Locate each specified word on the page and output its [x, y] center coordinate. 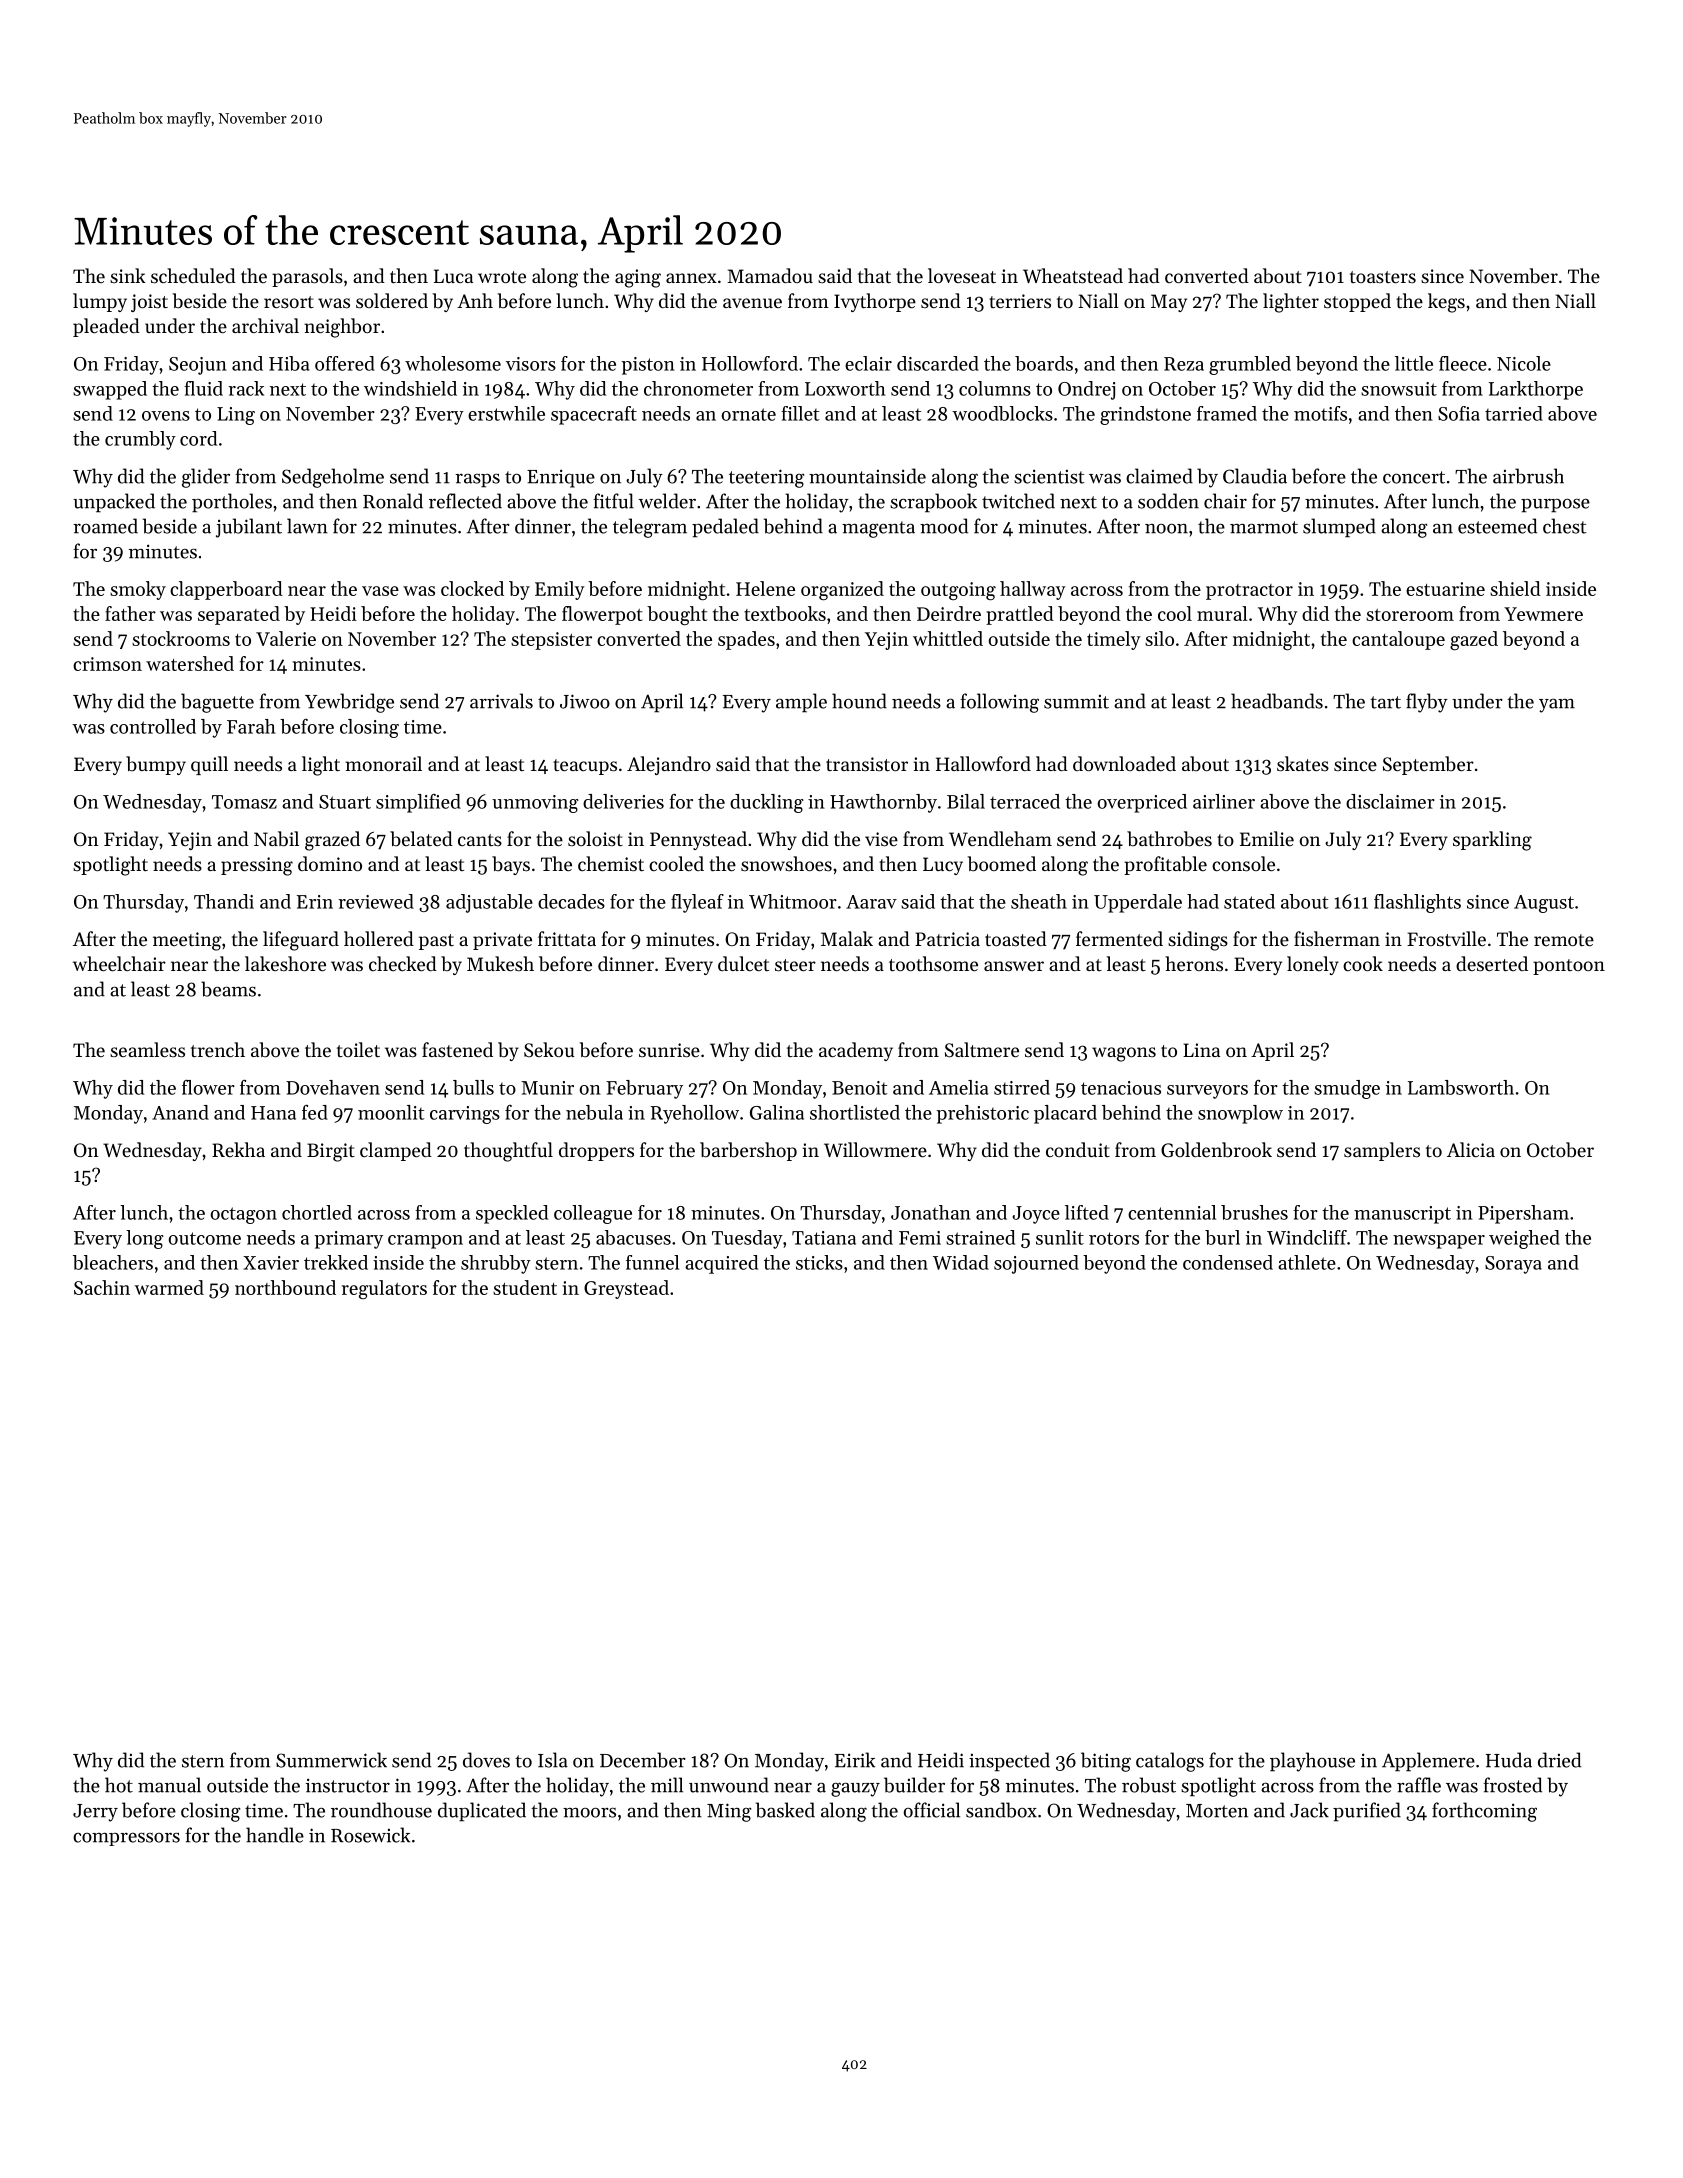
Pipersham [1523, 1214]
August [1544, 904]
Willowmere [875, 1149]
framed [1227, 413]
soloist [595, 838]
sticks [819, 1262]
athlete [1307, 1262]
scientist [1049, 476]
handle [275, 1835]
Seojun [198, 366]
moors [589, 1812]
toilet [358, 1049]
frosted [1512, 1785]
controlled [153, 726]
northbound [285, 1287]
